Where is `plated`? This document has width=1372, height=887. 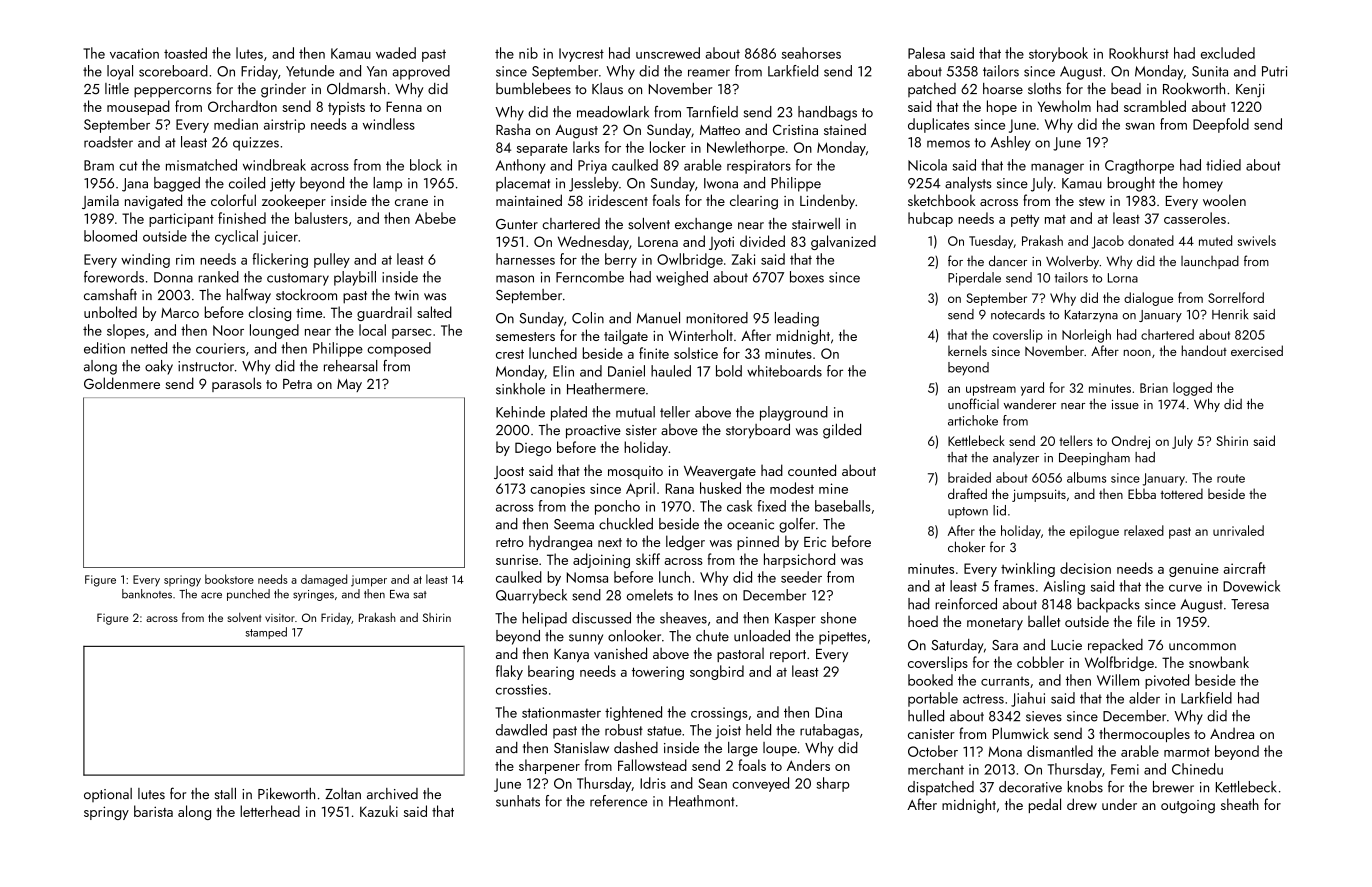
plated is located at coordinates (569, 413).
